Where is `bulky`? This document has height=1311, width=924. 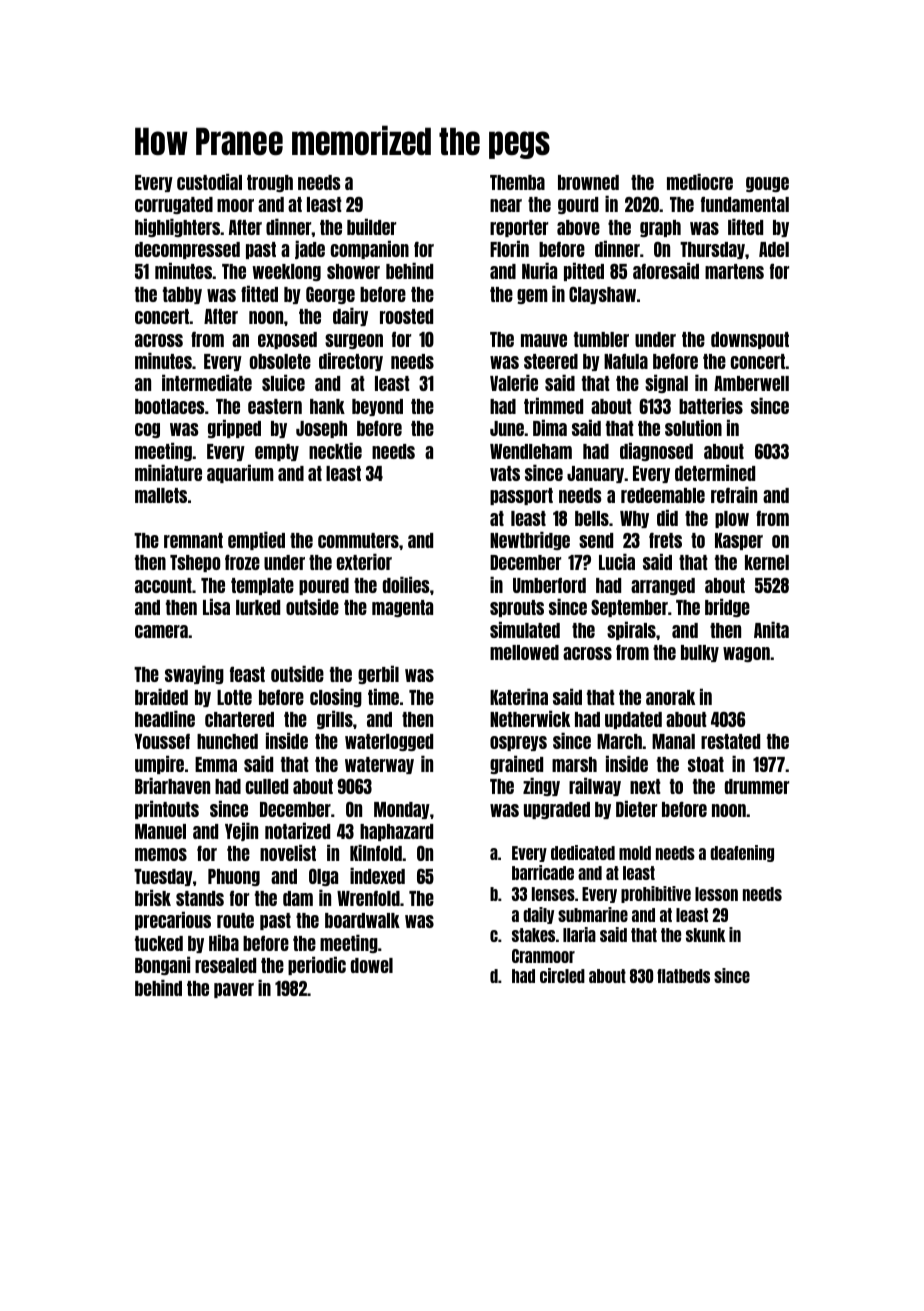
bulky is located at coordinates (700, 653).
